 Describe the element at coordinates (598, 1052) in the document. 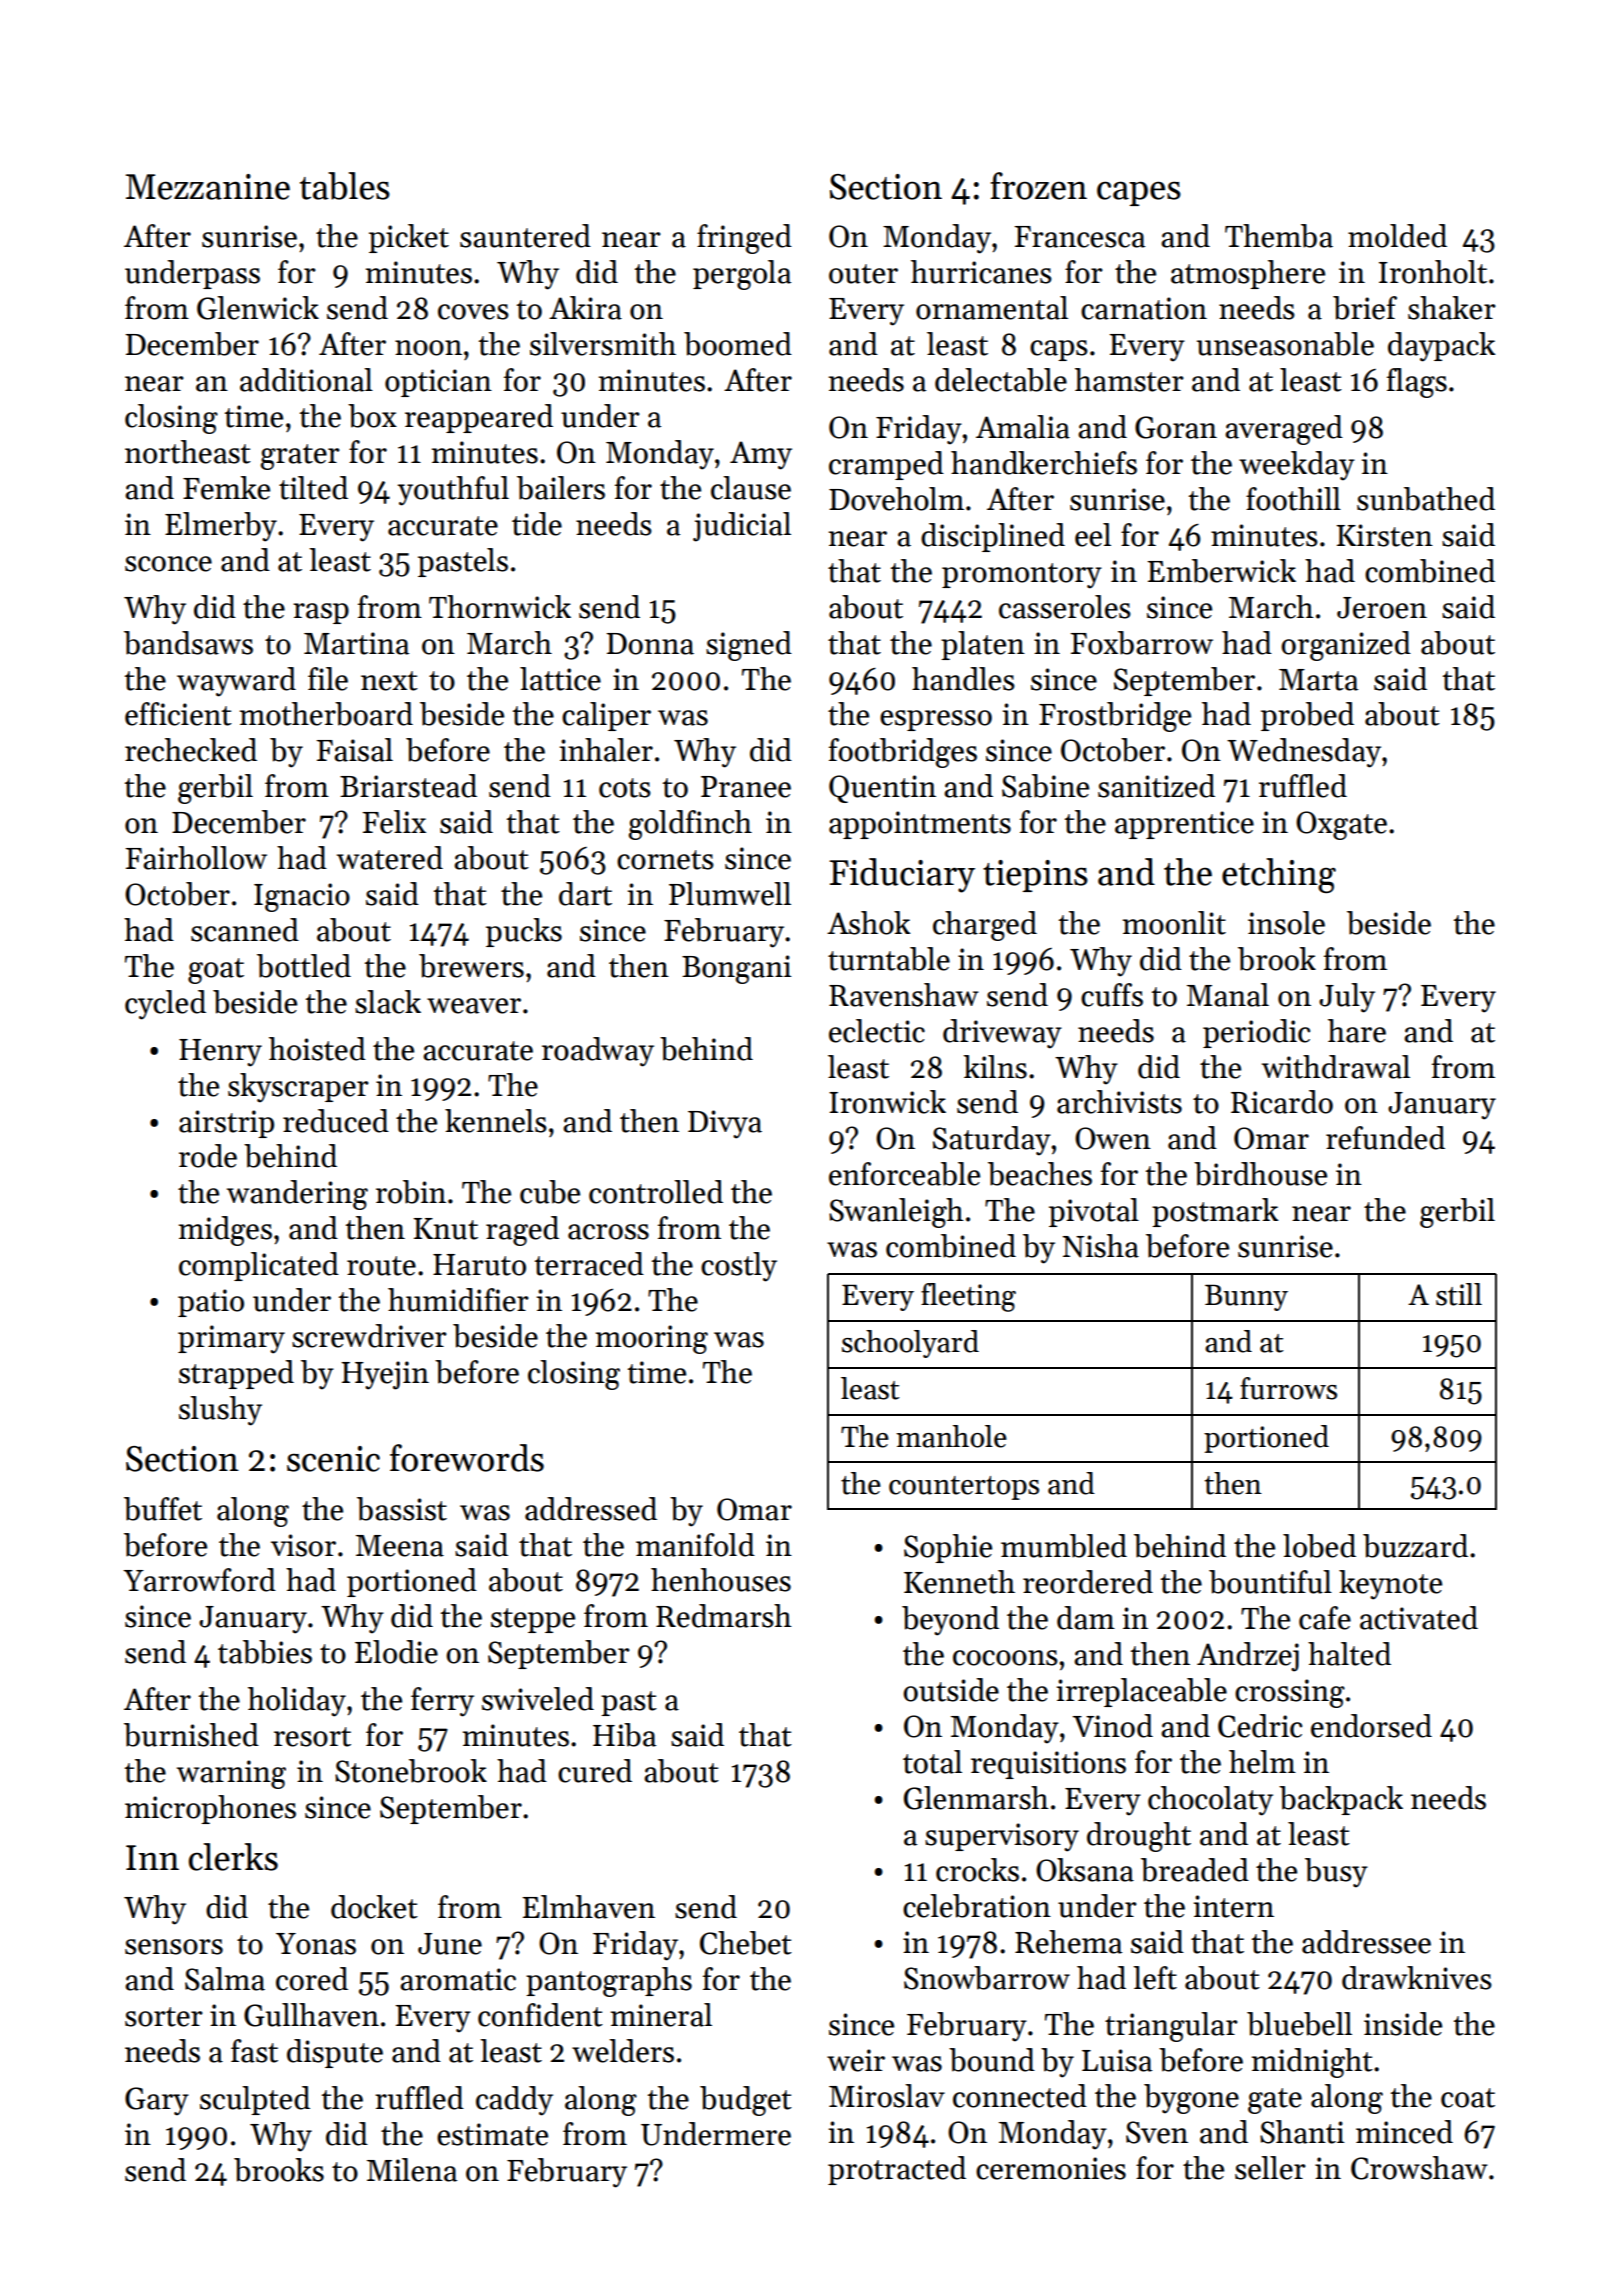

I see `roadway` at that location.
